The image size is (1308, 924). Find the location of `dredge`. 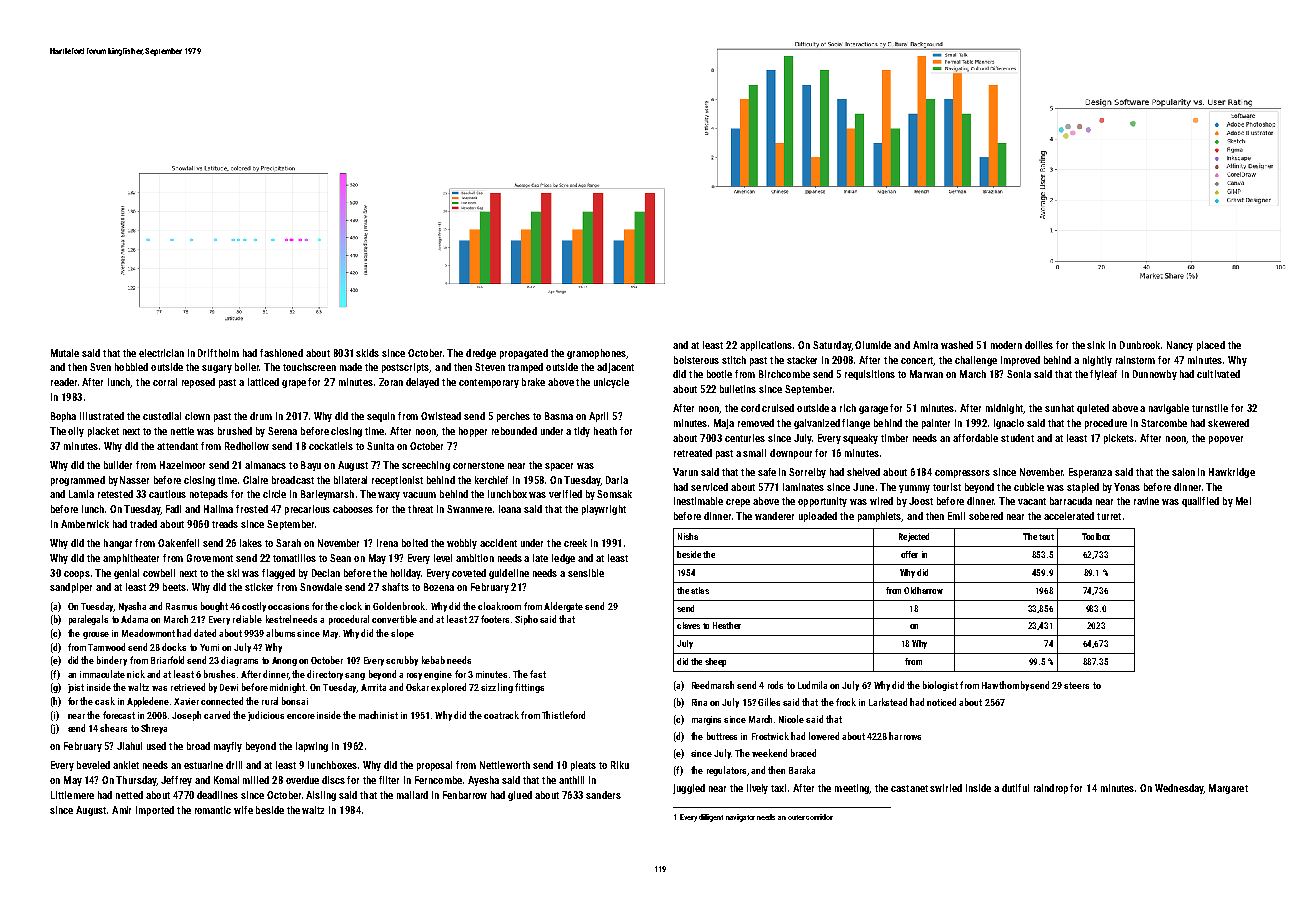

dredge is located at coordinates (481, 354).
